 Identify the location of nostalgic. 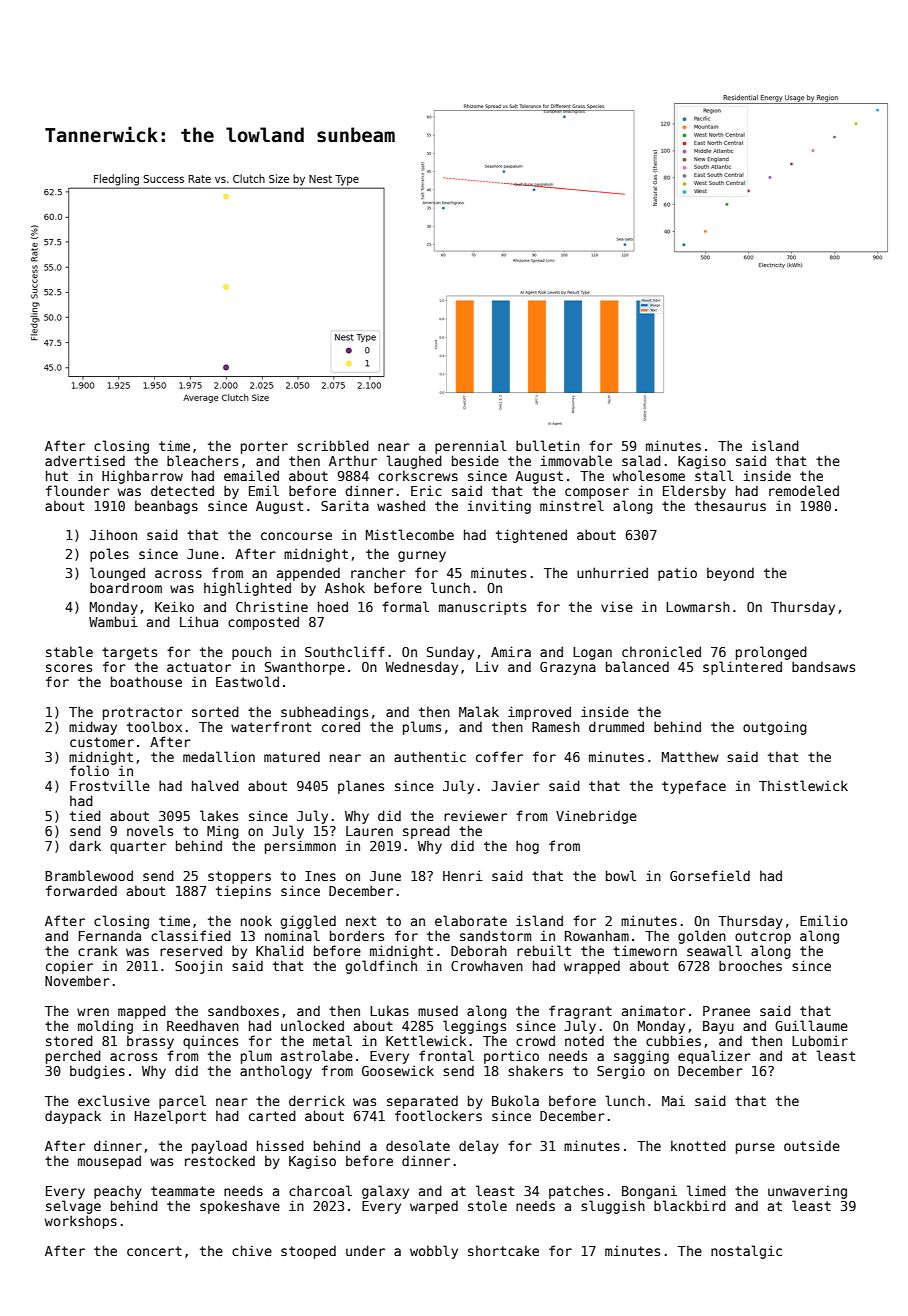
(746, 1252).
